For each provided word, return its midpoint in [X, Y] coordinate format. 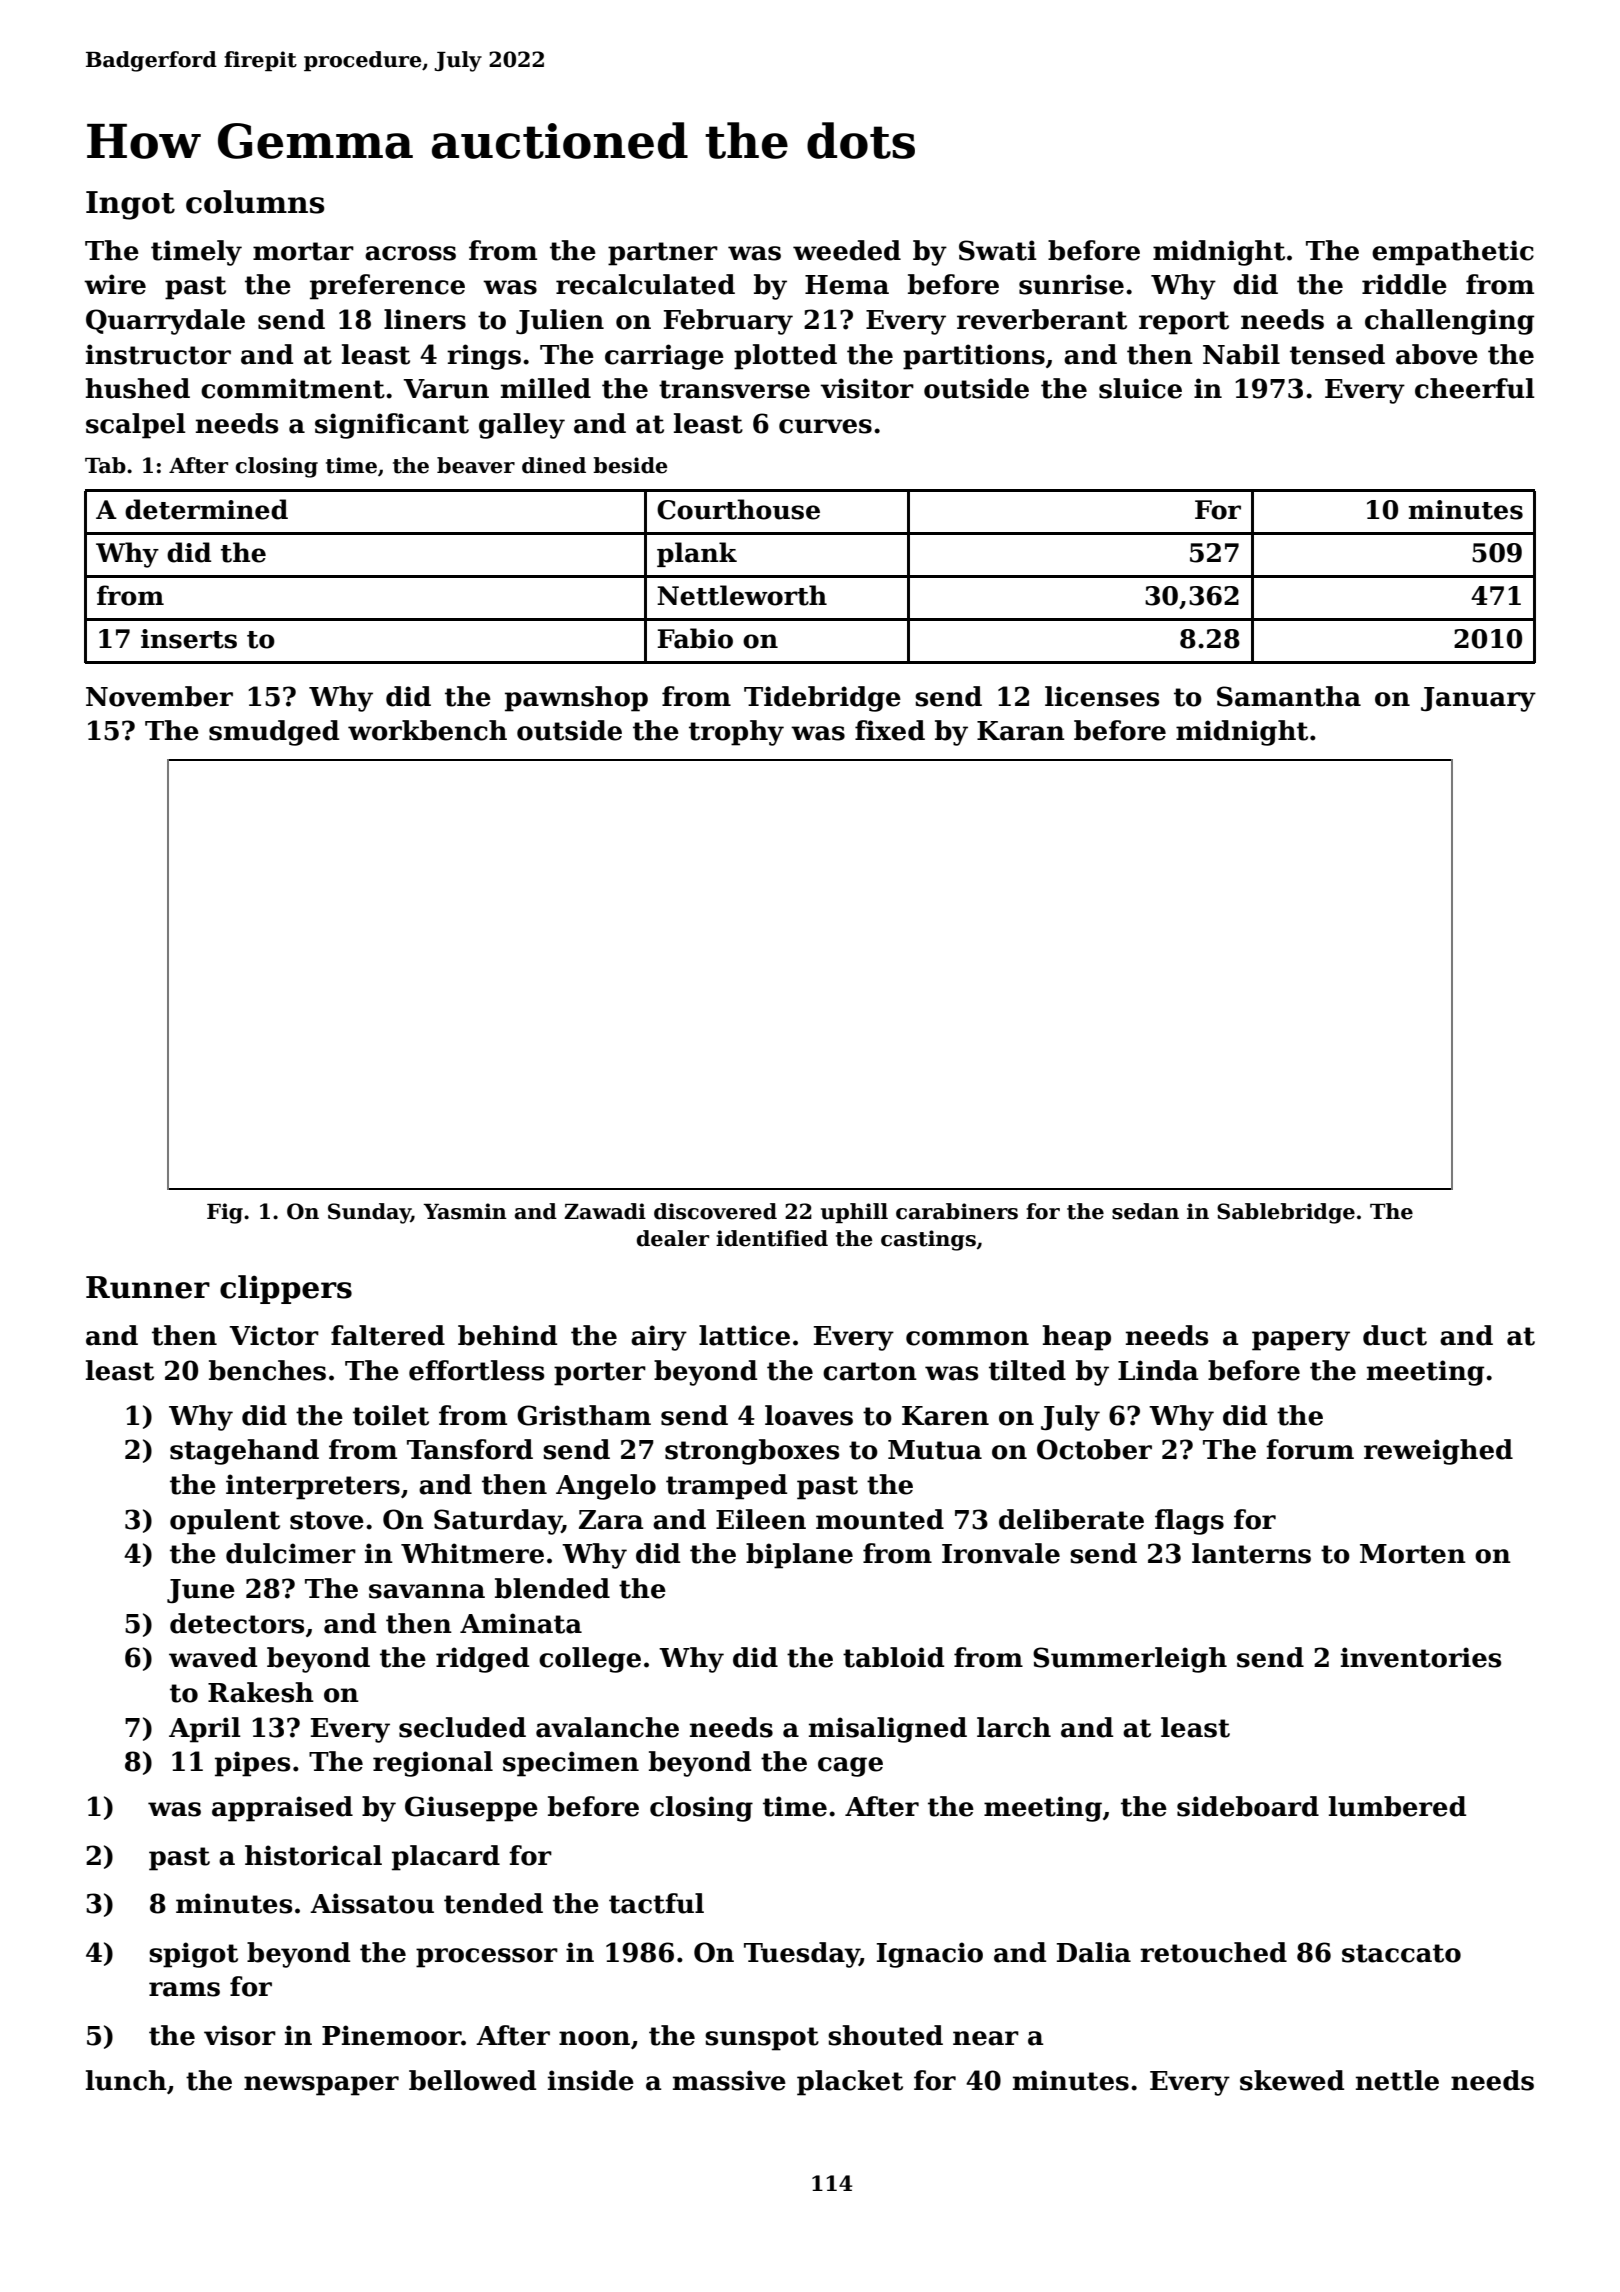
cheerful [1475, 388]
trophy [736, 733]
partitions [974, 357]
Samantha [1289, 696]
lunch [126, 2080]
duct [1395, 1335]
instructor [158, 354]
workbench [427, 730]
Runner [148, 1287]
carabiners [957, 1211]
